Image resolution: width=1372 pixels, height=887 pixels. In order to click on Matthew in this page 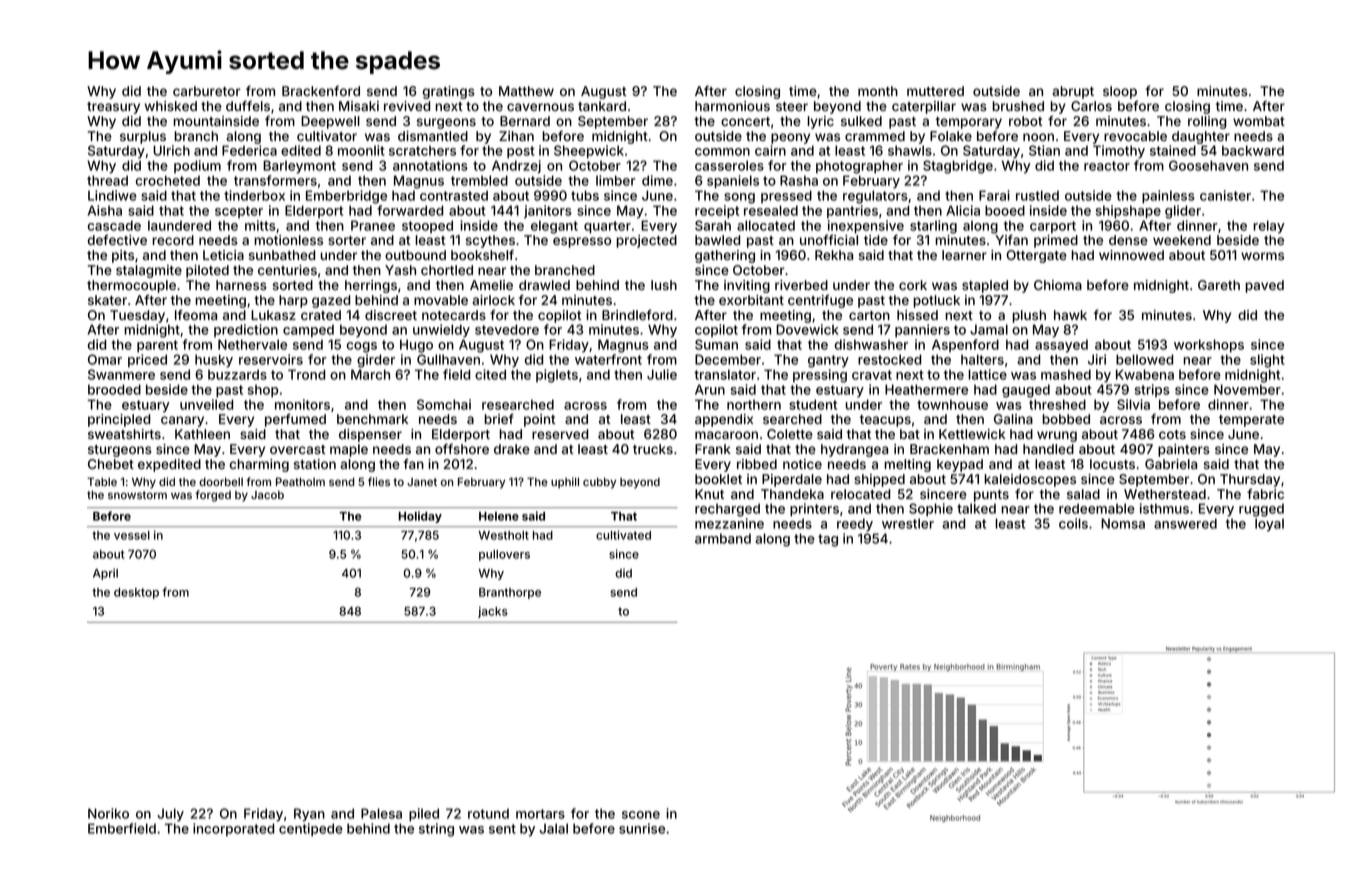, I will do `click(526, 91)`.
